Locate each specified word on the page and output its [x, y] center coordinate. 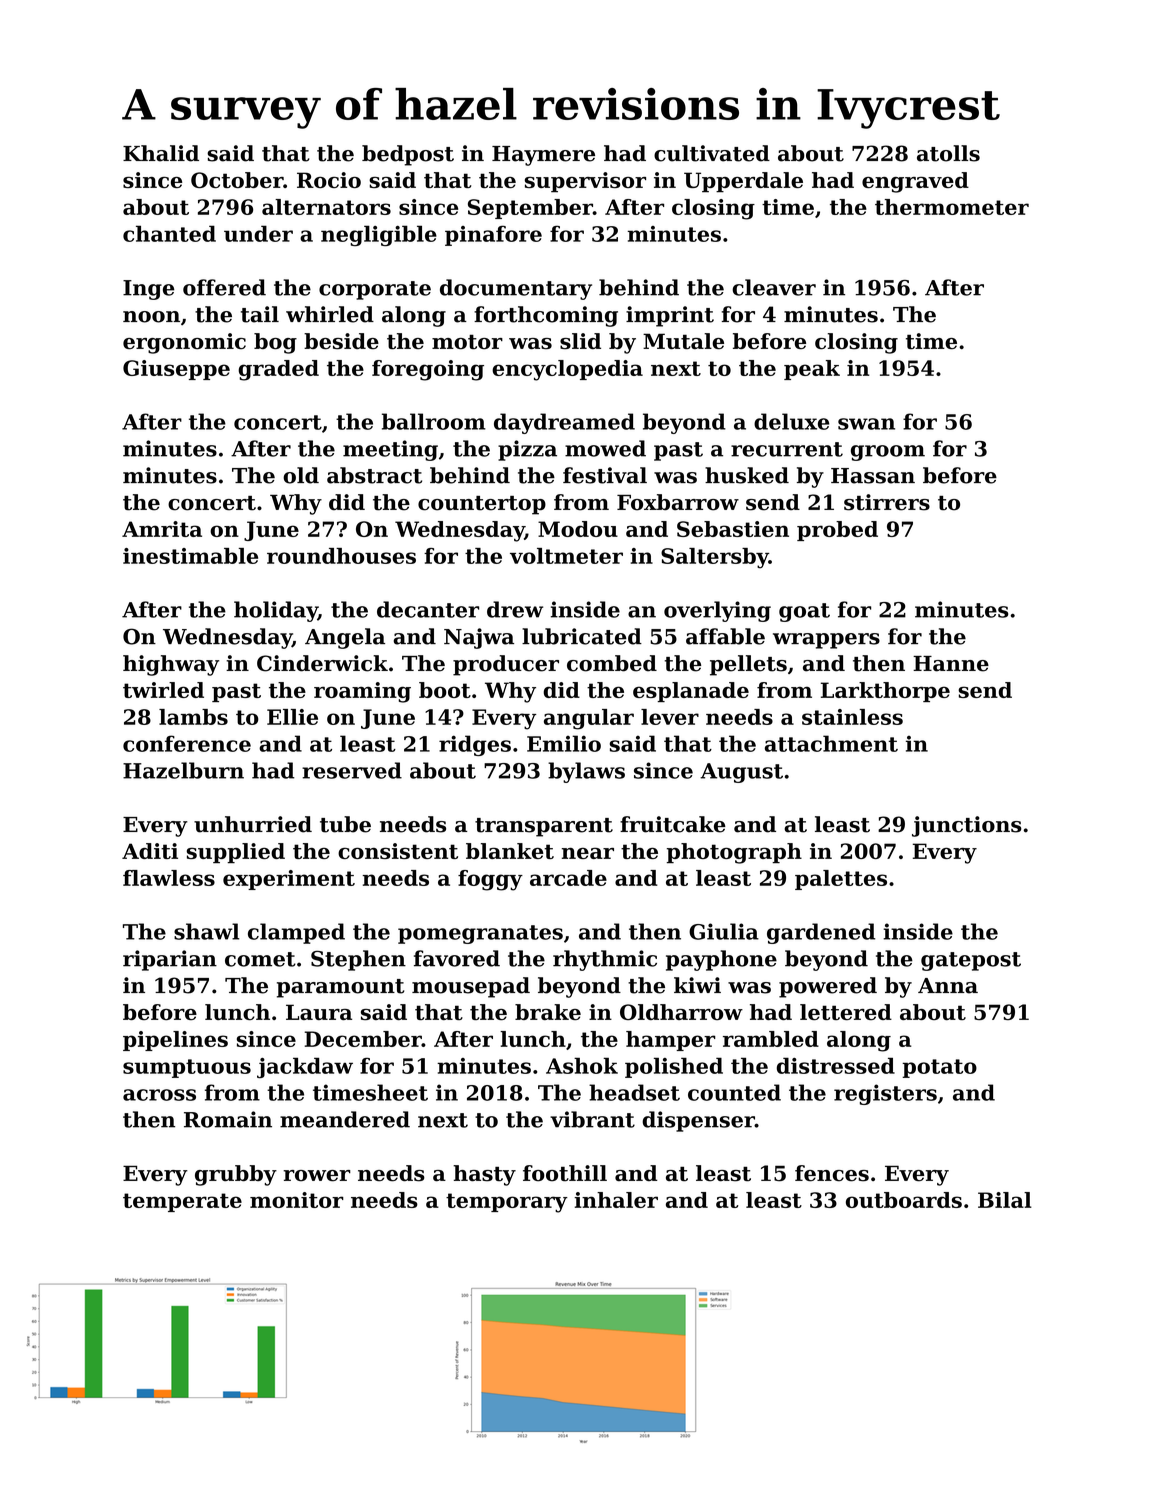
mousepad [471, 987]
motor [467, 342]
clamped [296, 933]
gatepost [971, 961]
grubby [236, 1175]
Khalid [161, 153]
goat [804, 612]
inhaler [616, 1200]
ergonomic [184, 343]
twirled [163, 690]
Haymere [543, 156]
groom [888, 453]
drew [515, 609]
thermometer [952, 207]
